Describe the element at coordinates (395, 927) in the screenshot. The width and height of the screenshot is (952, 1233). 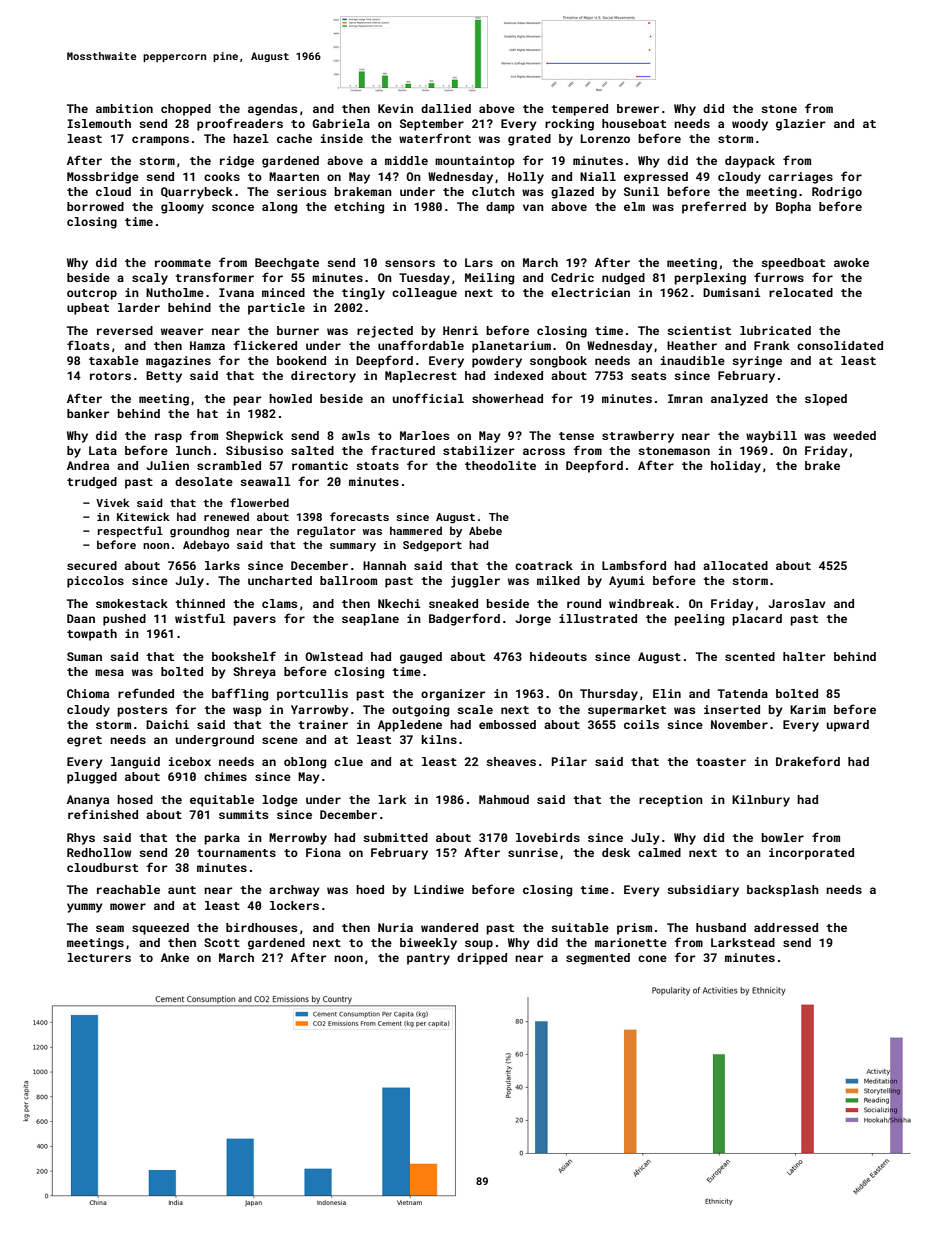
I see `Nuria` at that location.
